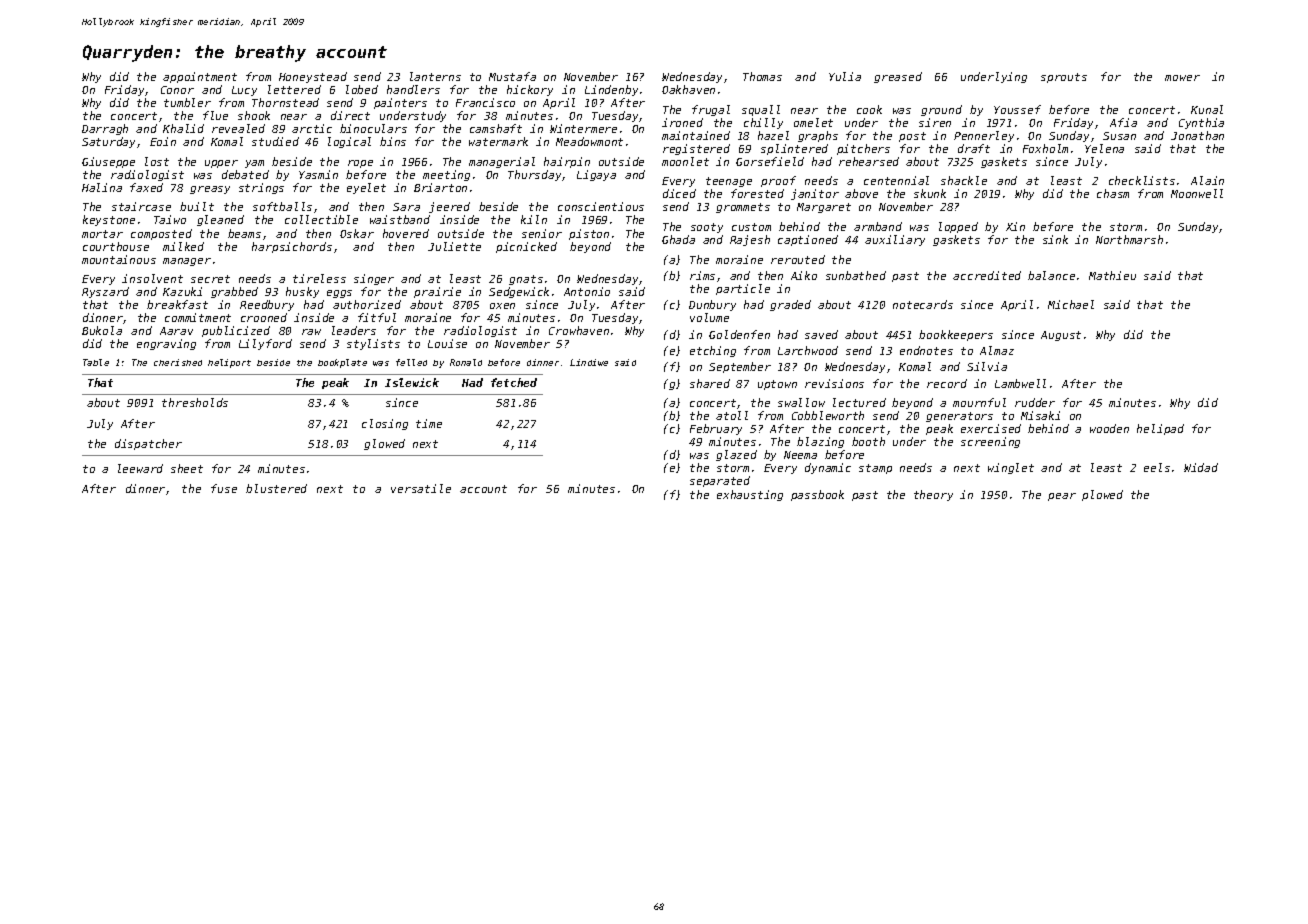 The image size is (1308, 924). Describe the element at coordinates (177, 90) in the document. I see `Conor` at that location.
